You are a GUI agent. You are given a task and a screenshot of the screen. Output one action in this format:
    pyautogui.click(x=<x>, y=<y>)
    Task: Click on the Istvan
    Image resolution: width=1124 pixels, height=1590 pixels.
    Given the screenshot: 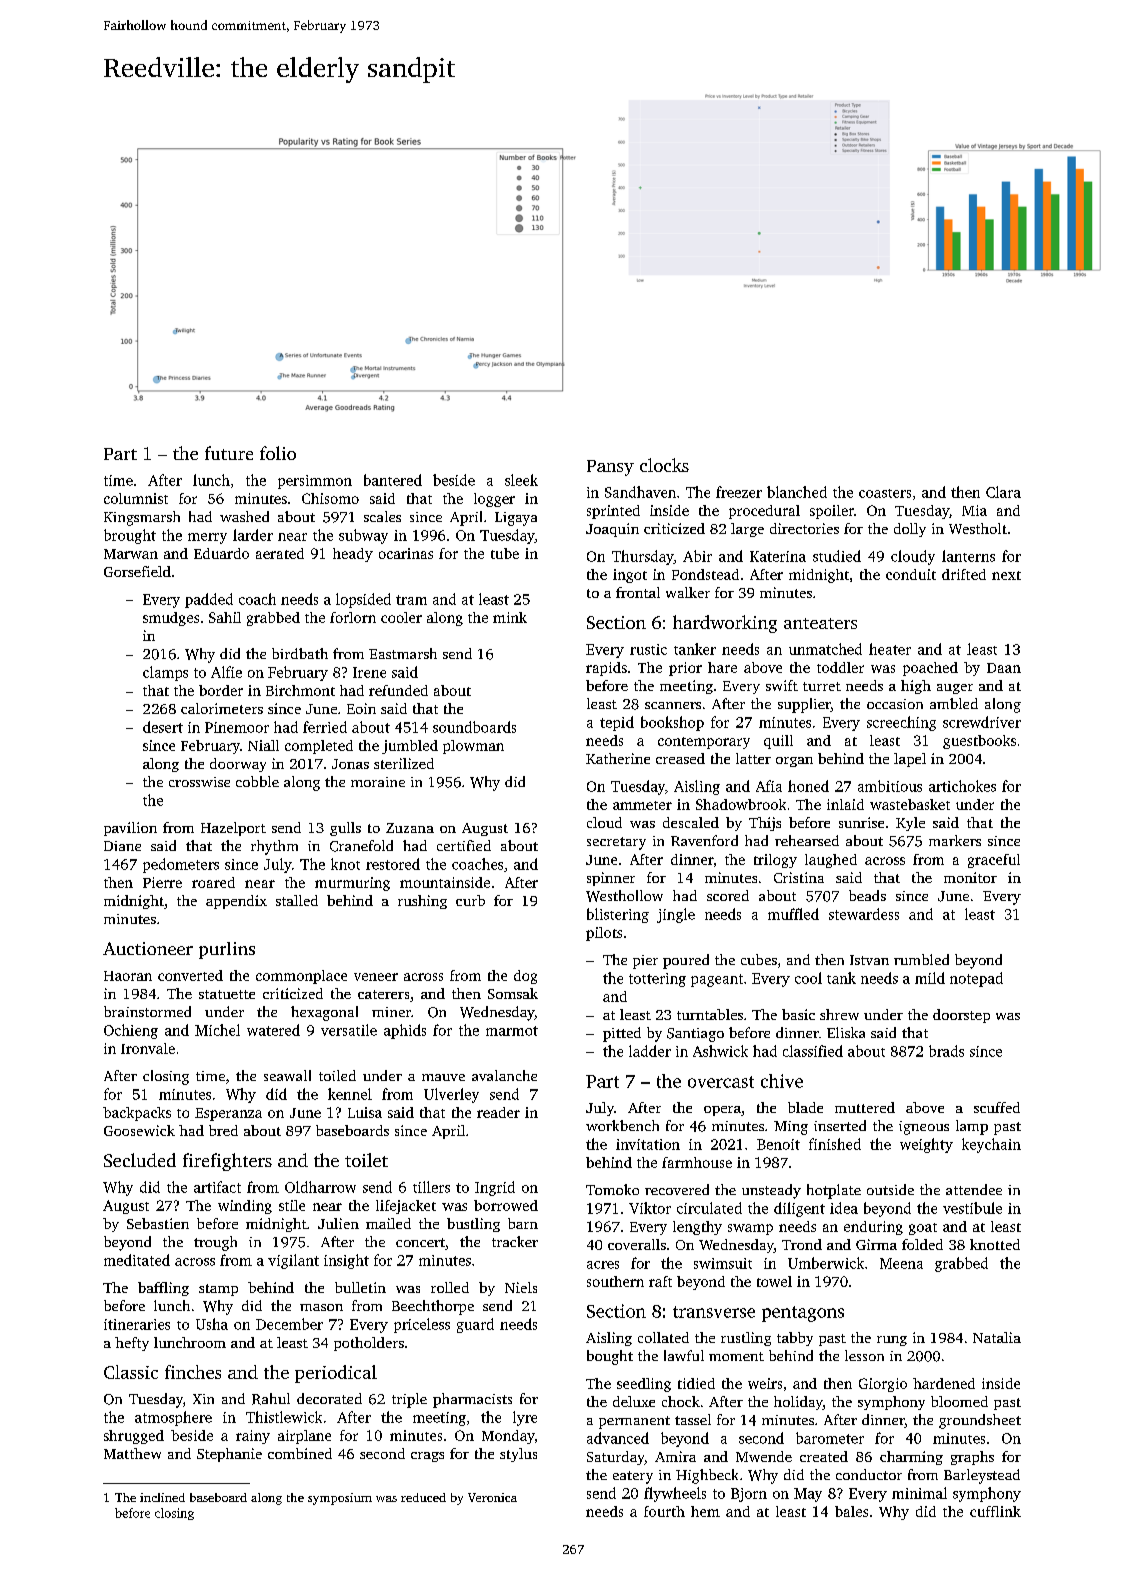 What is the action you would take?
    pyautogui.click(x=869, y=960)
